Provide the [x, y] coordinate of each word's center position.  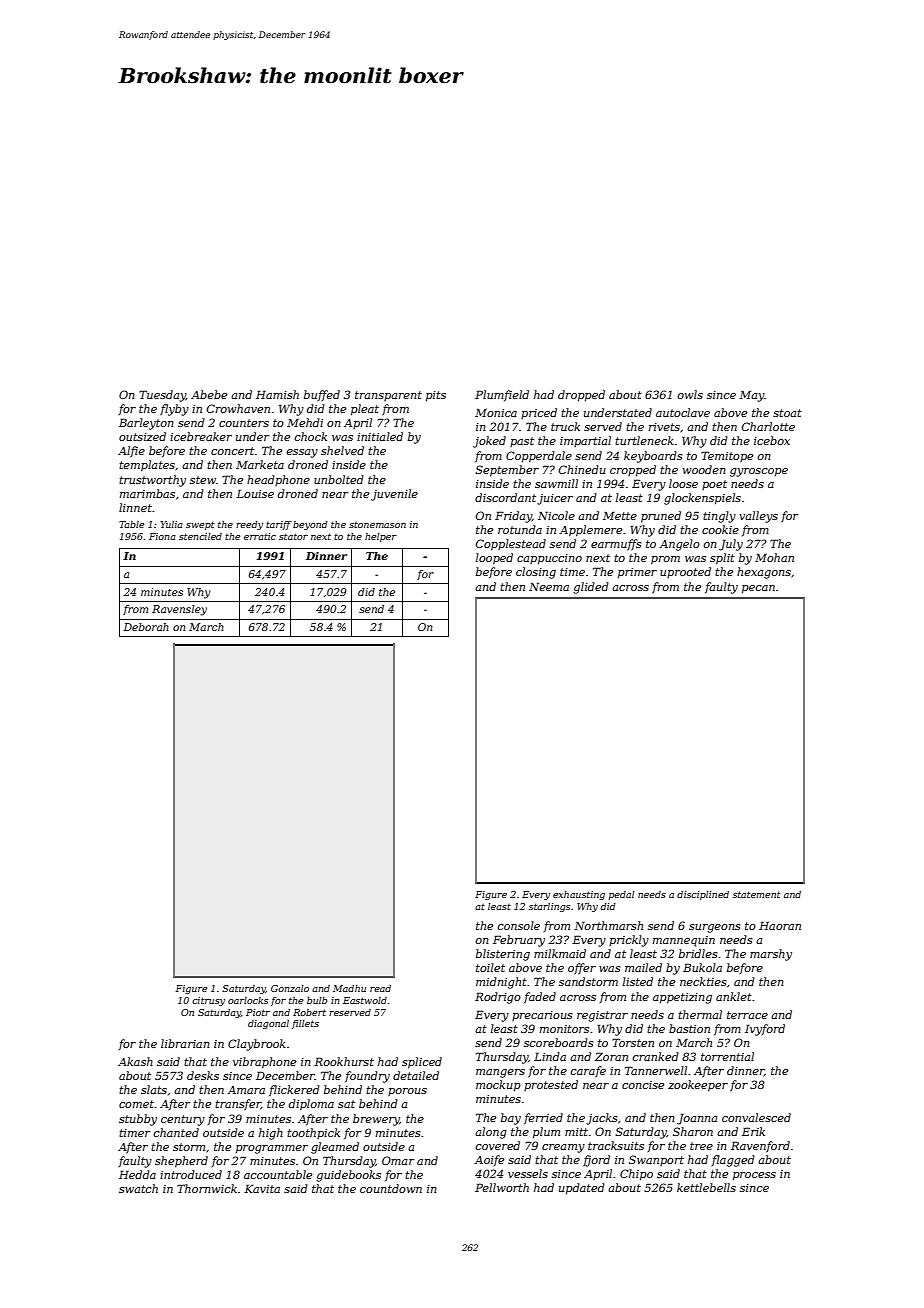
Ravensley [179, 610]
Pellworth [502, 1187]
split [722, 559]
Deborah [146, 627]
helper [381, 537]
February [519, 941]
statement [756, 894]
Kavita [262, 1188]
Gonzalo [290, 988]
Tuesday [162, 396]
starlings [549, 907]
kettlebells [706, 1187]
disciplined [703, 895]
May [751, 396]
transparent [388, 396]
